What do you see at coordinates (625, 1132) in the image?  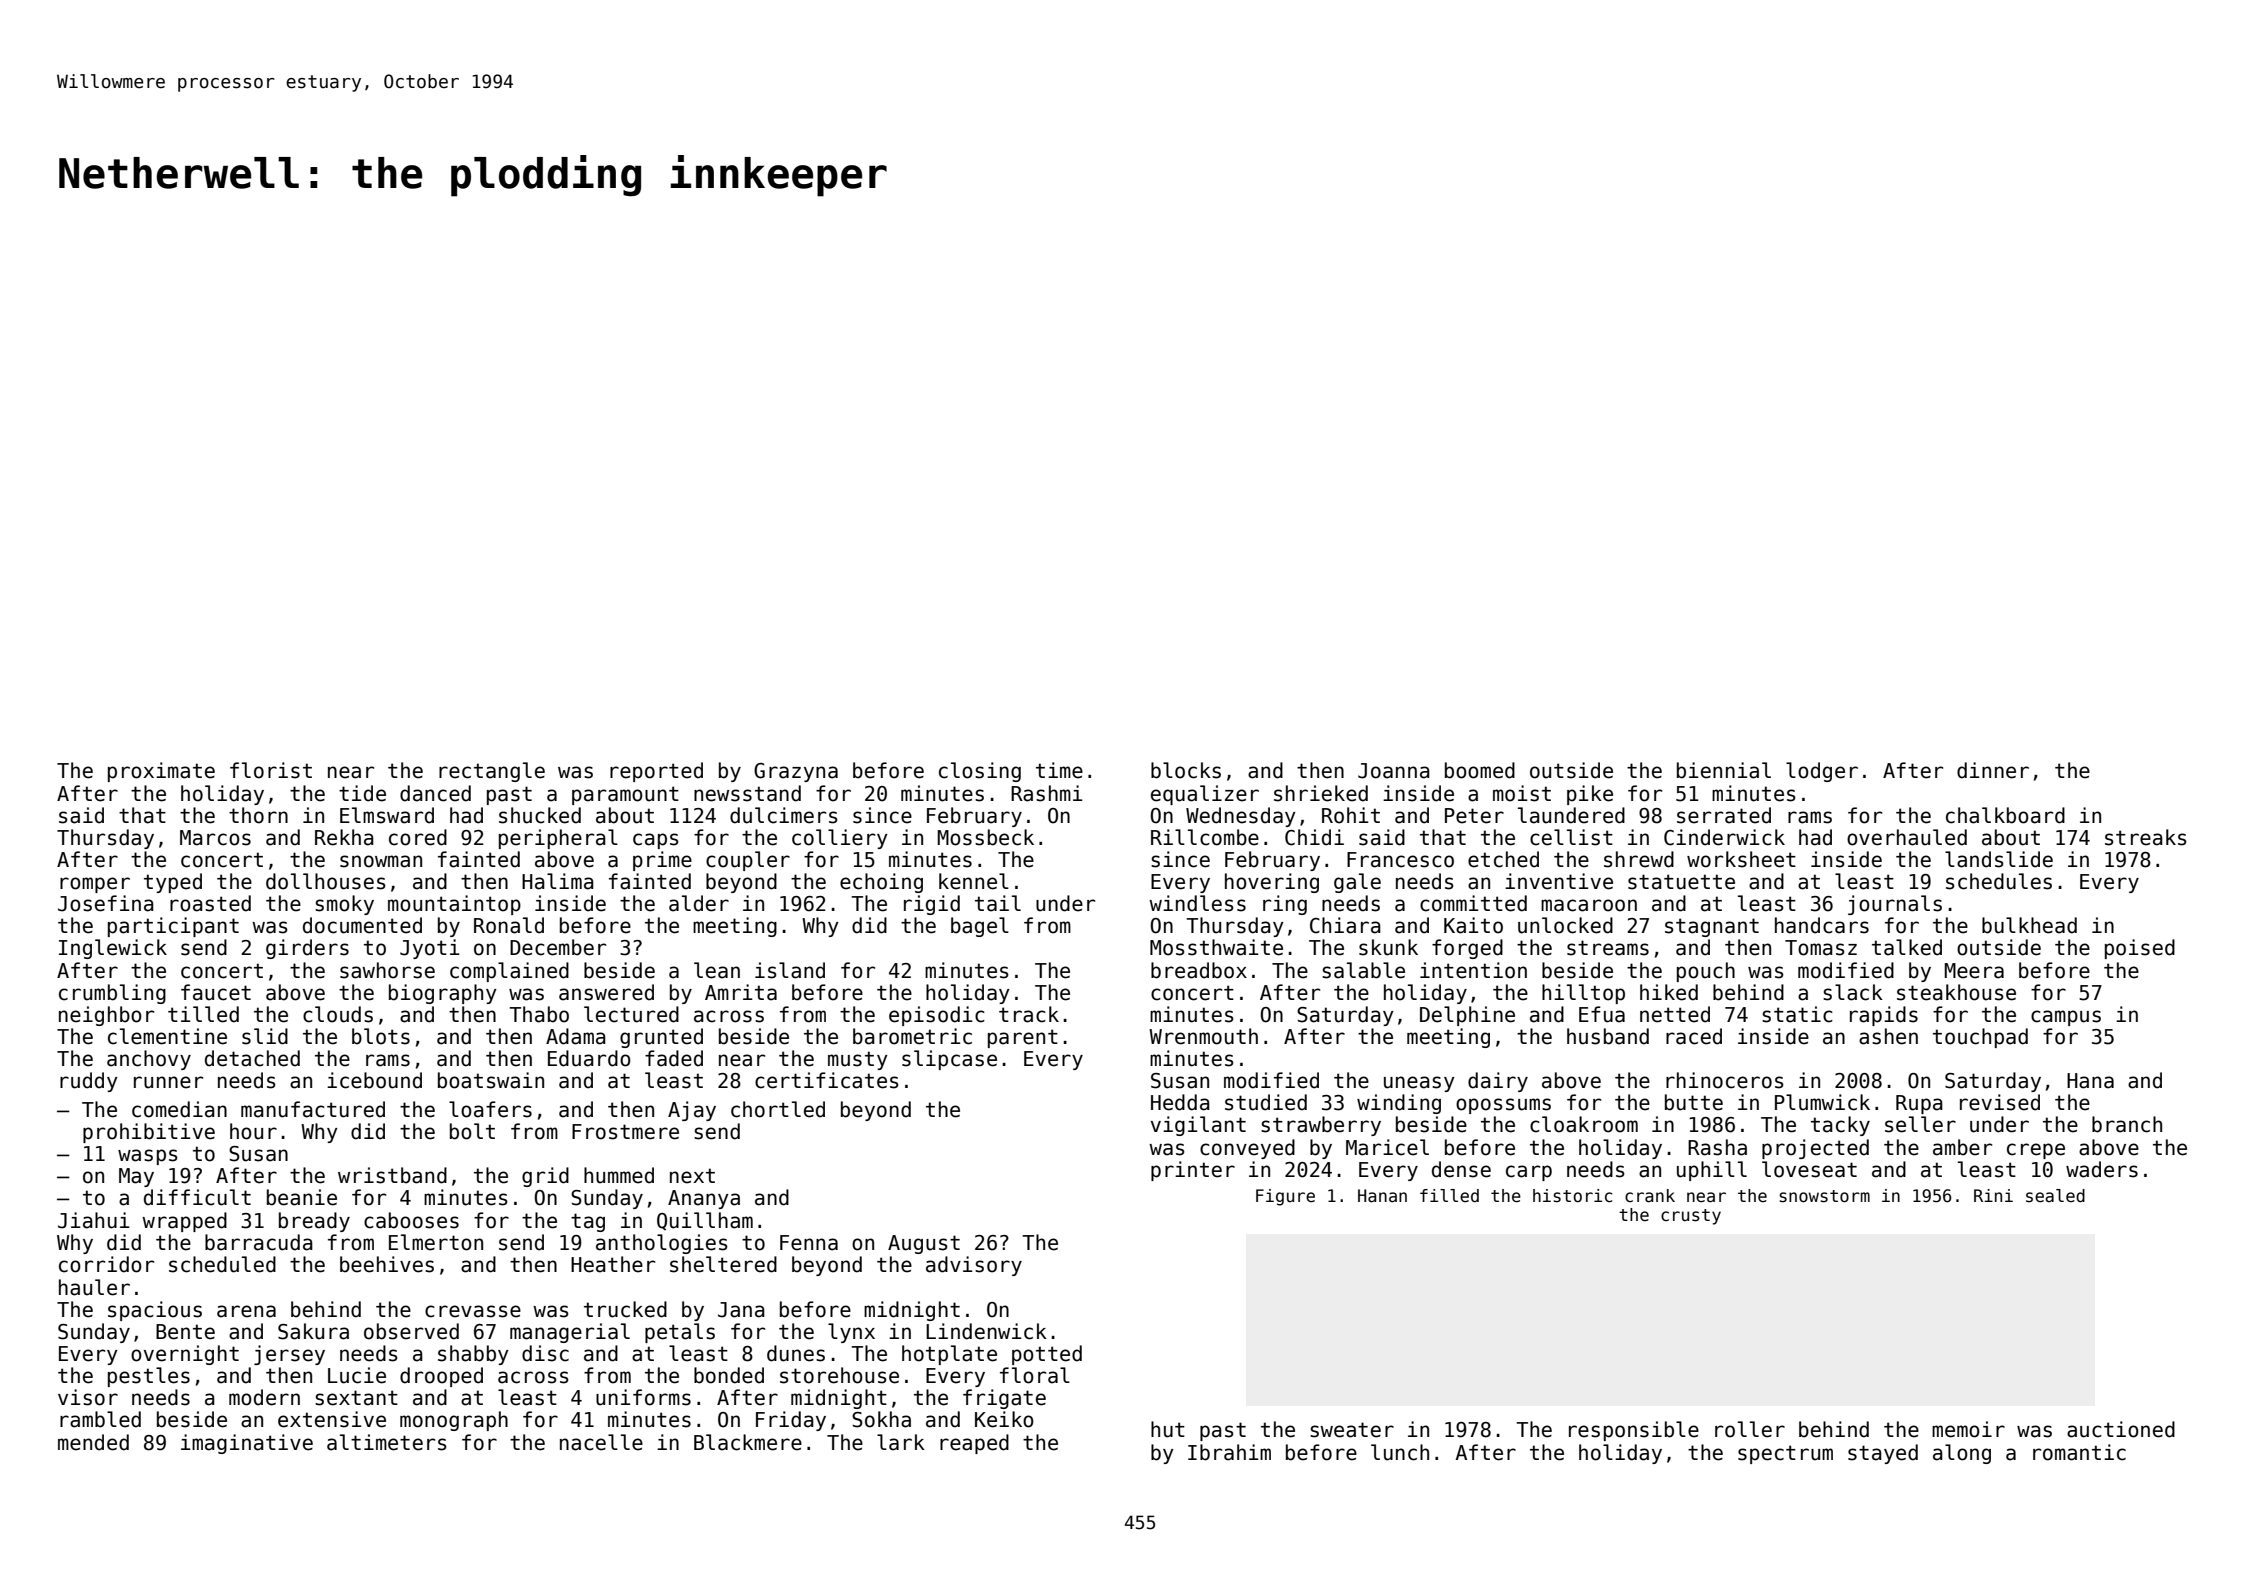 I see `Frostmere` at bounding box center [625, 1132].
